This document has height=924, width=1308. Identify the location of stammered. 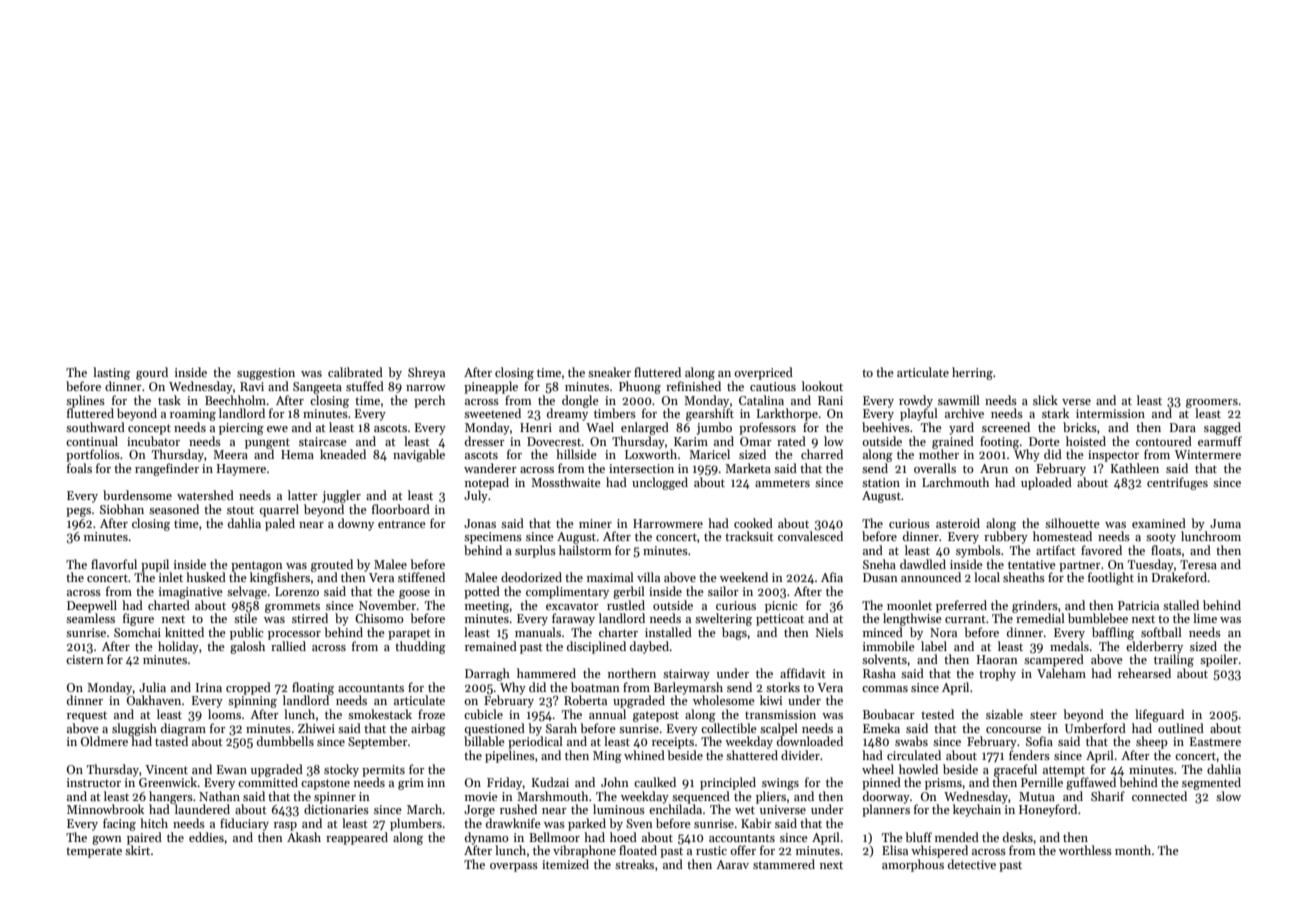
(784, 864).
